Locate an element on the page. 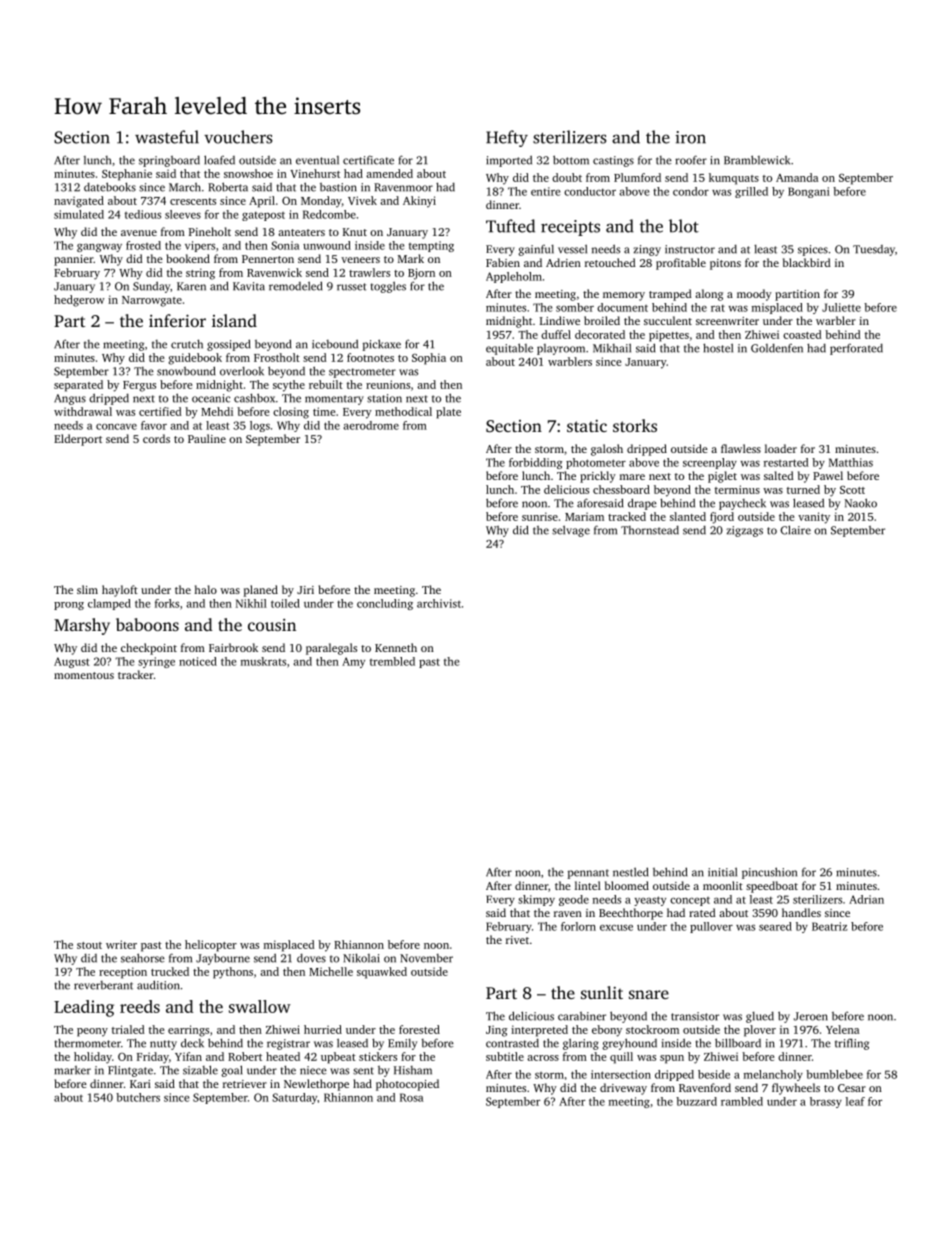 The width and height of the page is (952, 1233). iron is located at coordinates (690, 137).
